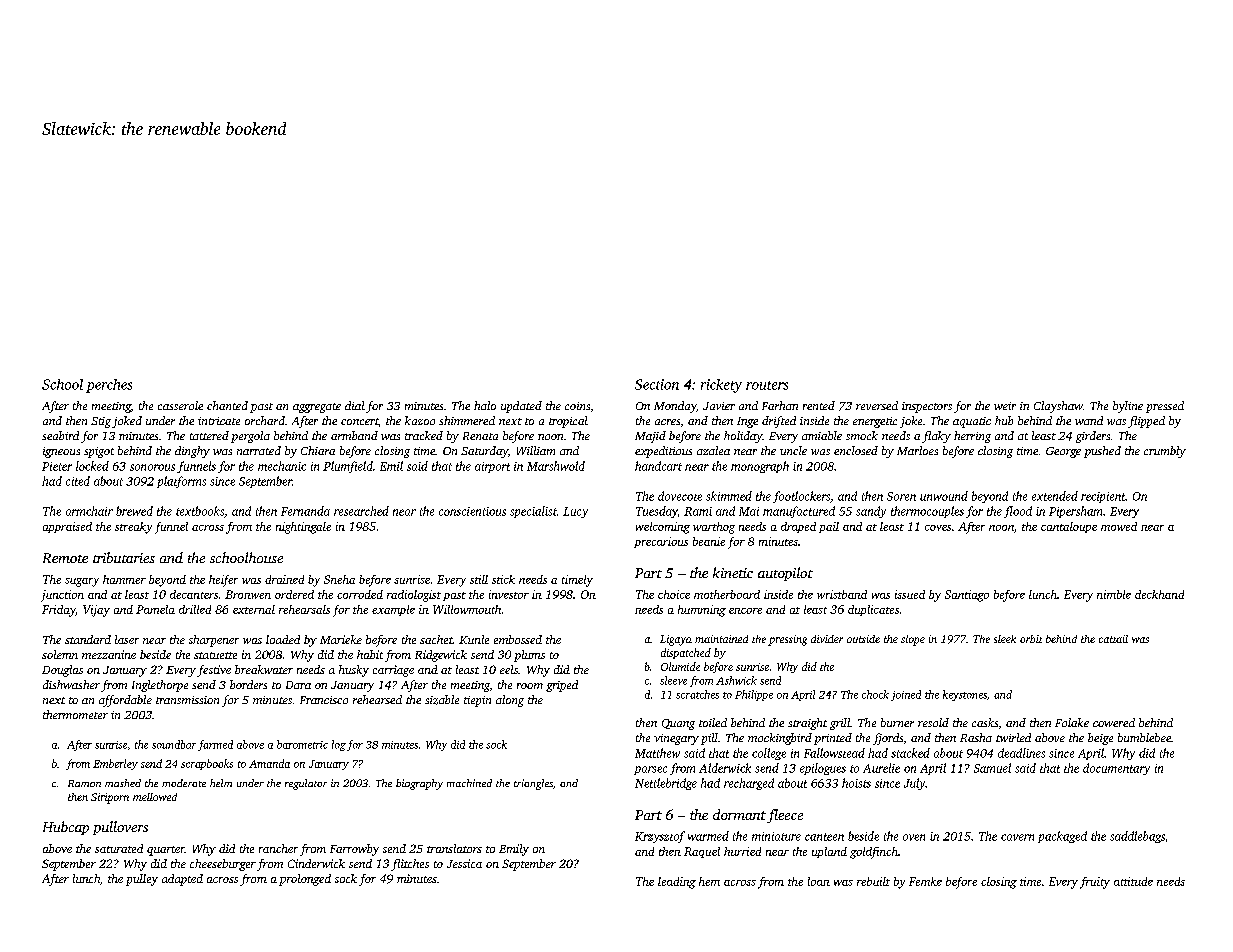 The image size is (1233, 952). I want to click on nimble, so click(1114, 594).
